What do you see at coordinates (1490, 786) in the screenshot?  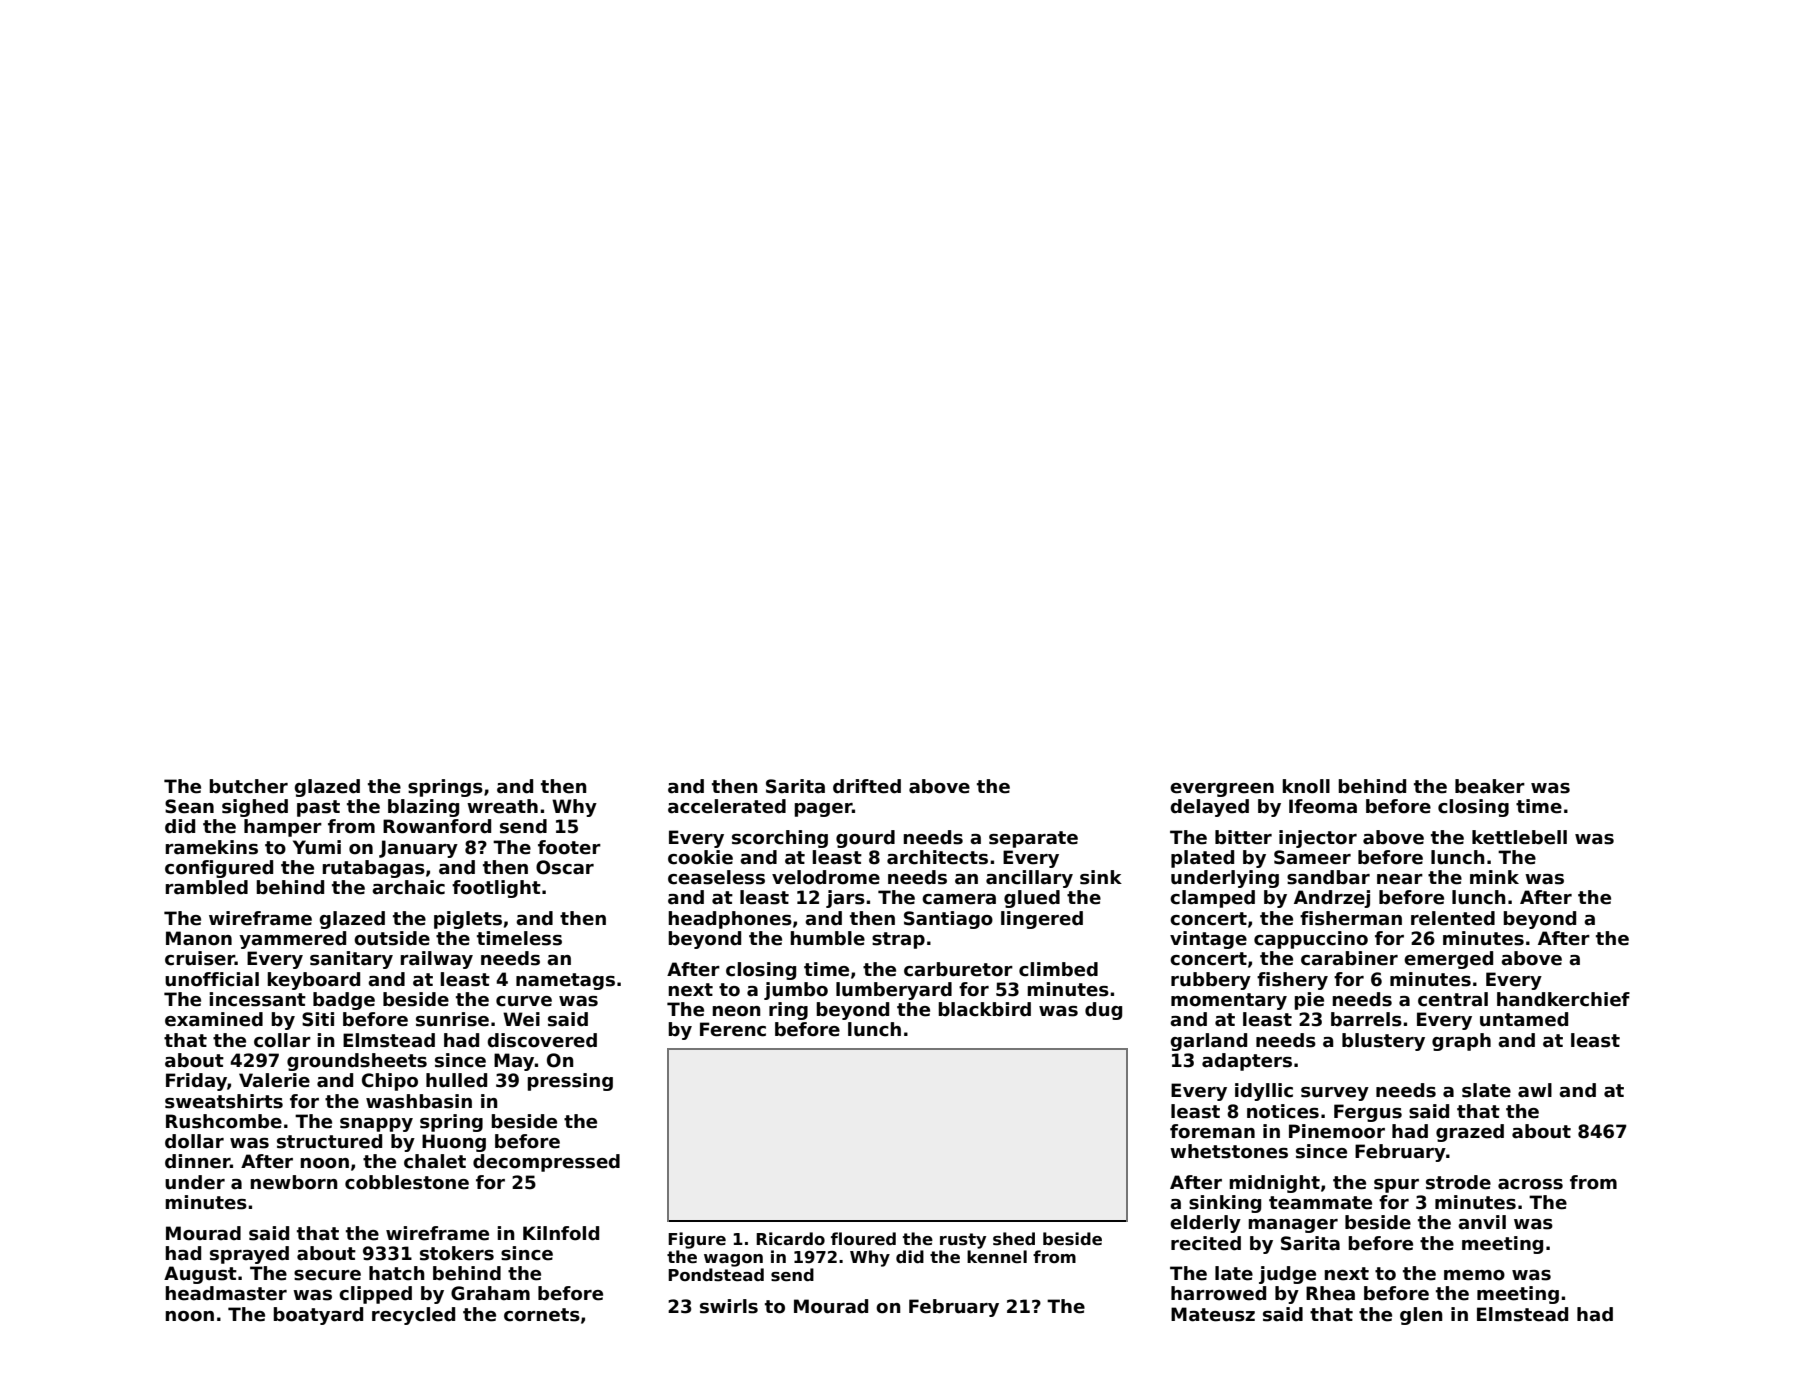 I see `beaker` at bounding box center [1490, 786].
